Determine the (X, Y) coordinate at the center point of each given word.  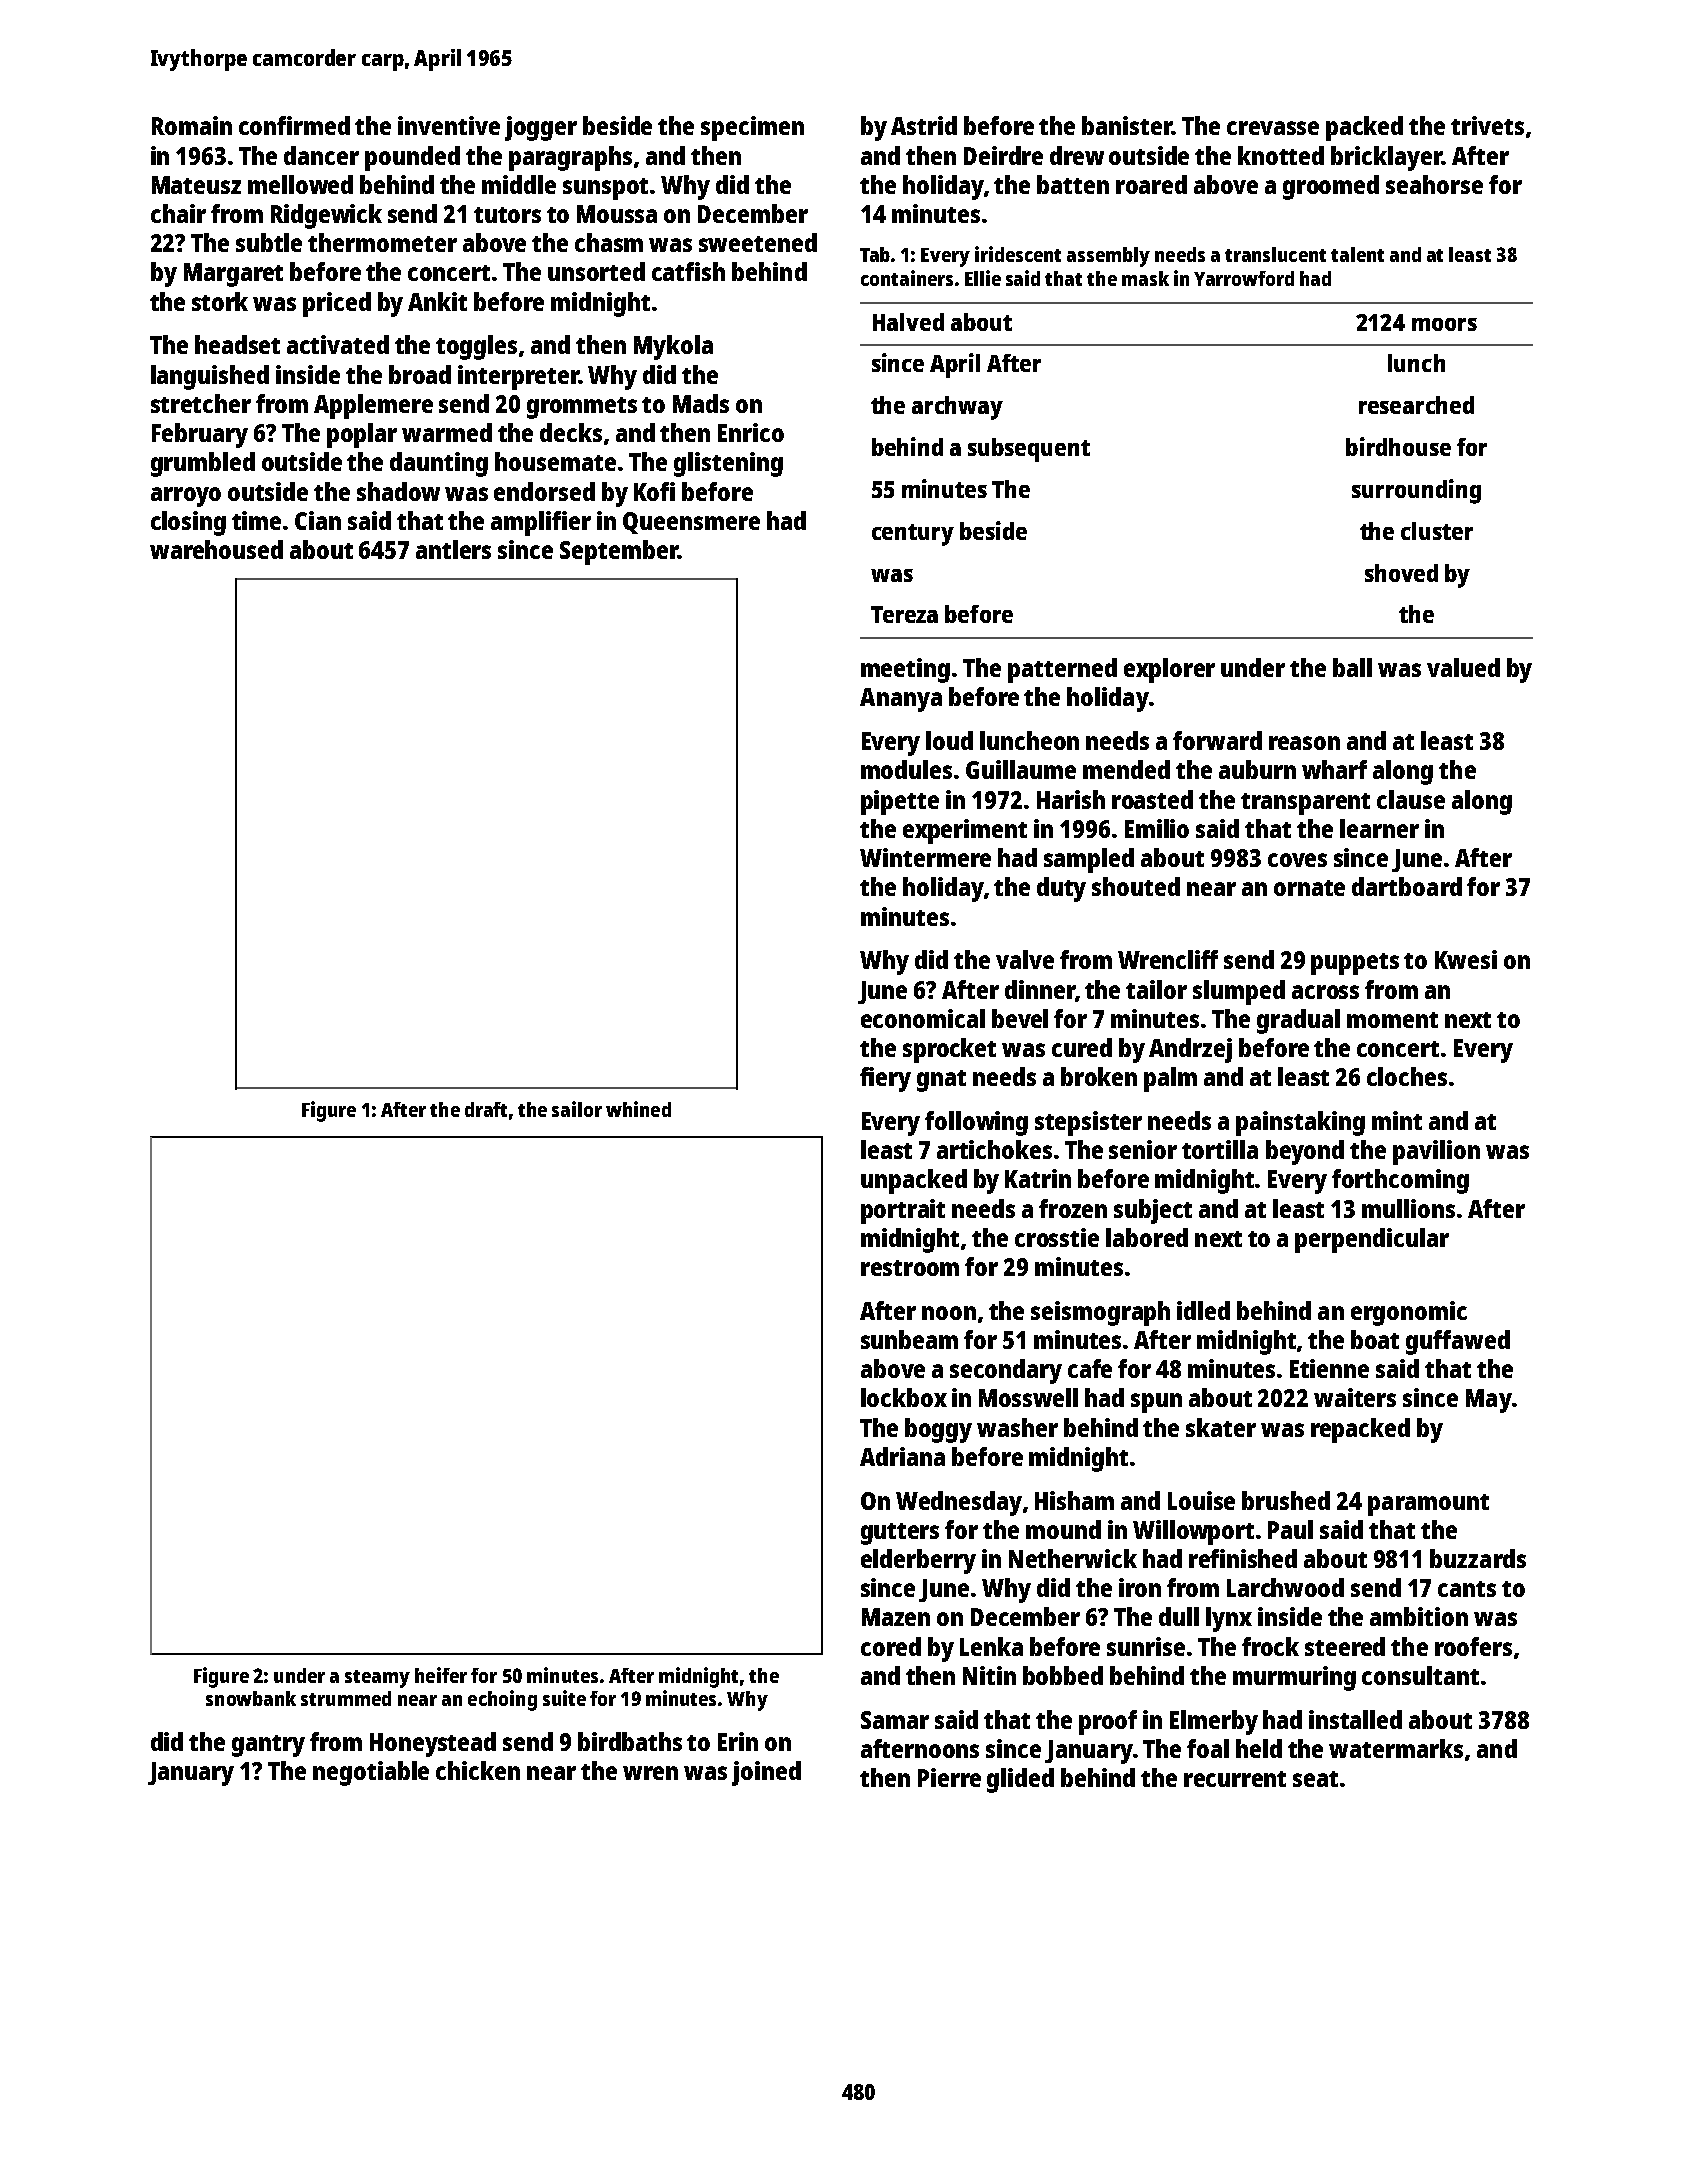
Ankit (437, 301)
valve (1025, 959)
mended (1126, 769)
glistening (728, 464)
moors (1444, 324)
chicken (478, 1770)
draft (486, 1109)
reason (1304, 743)
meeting (905, 670)
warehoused (216, 549)
